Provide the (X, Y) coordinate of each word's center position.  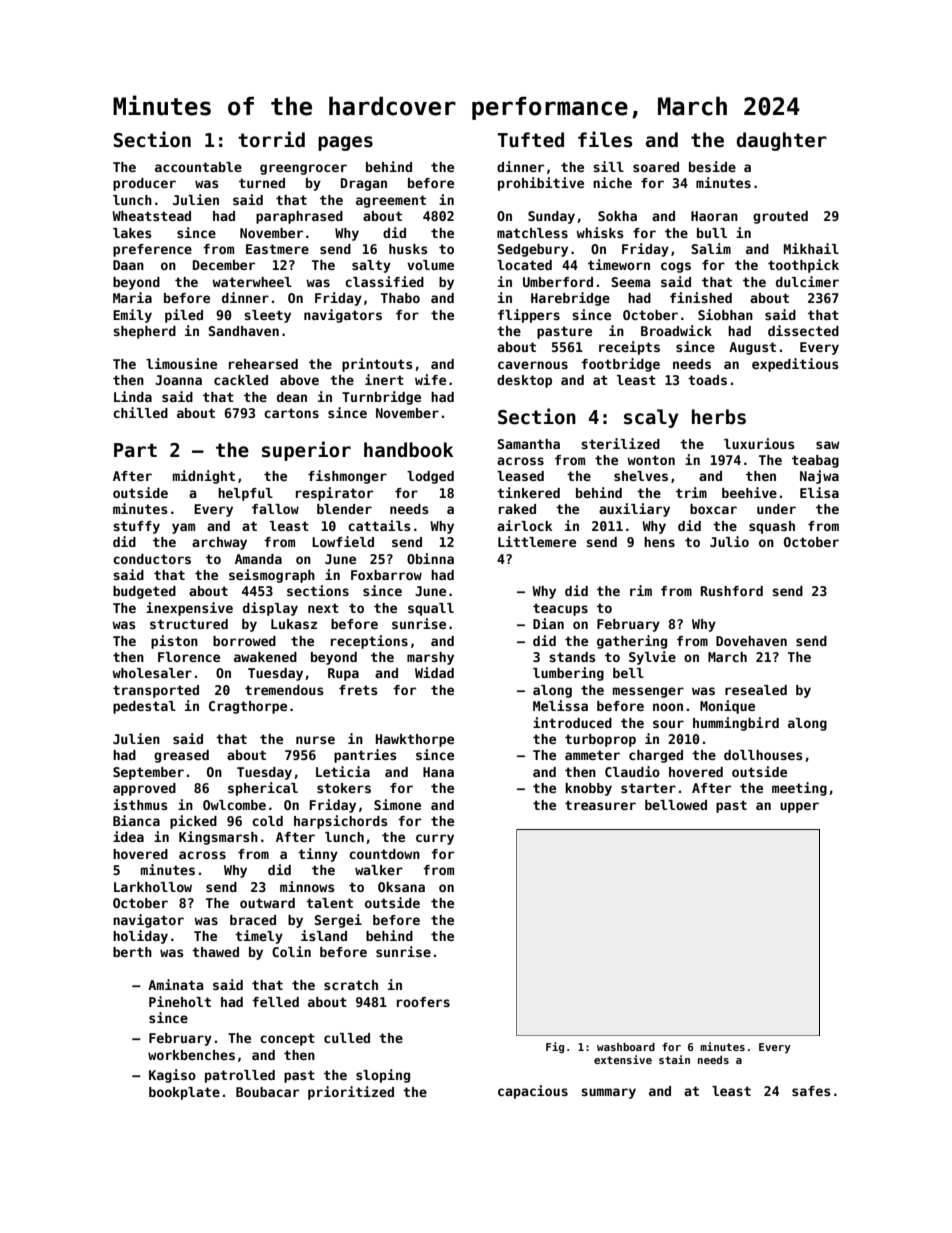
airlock (524, 525)
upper (799, 807)
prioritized (351, 1093)
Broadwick (676, 330)
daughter (782, 141)
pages (345, 143)
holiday (140, 937)
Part (135, 450)
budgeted (144, 592)
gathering (632, 642)
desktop (524, 381)
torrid (271, 139)
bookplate (184, 1093)
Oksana (401, 887)
